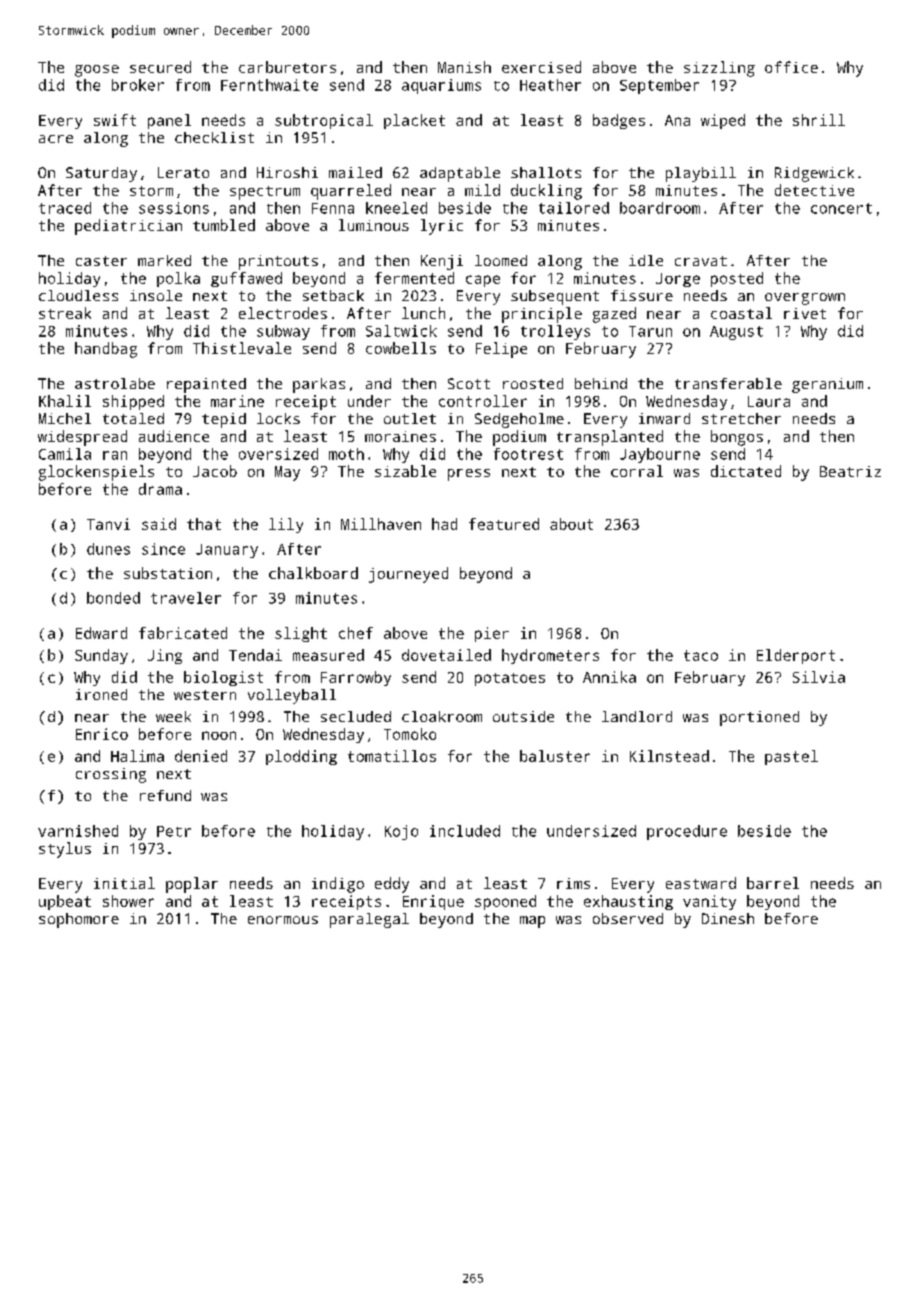  Describe the element at coordinates (791, 67) in the page. I see `office` at that location.
